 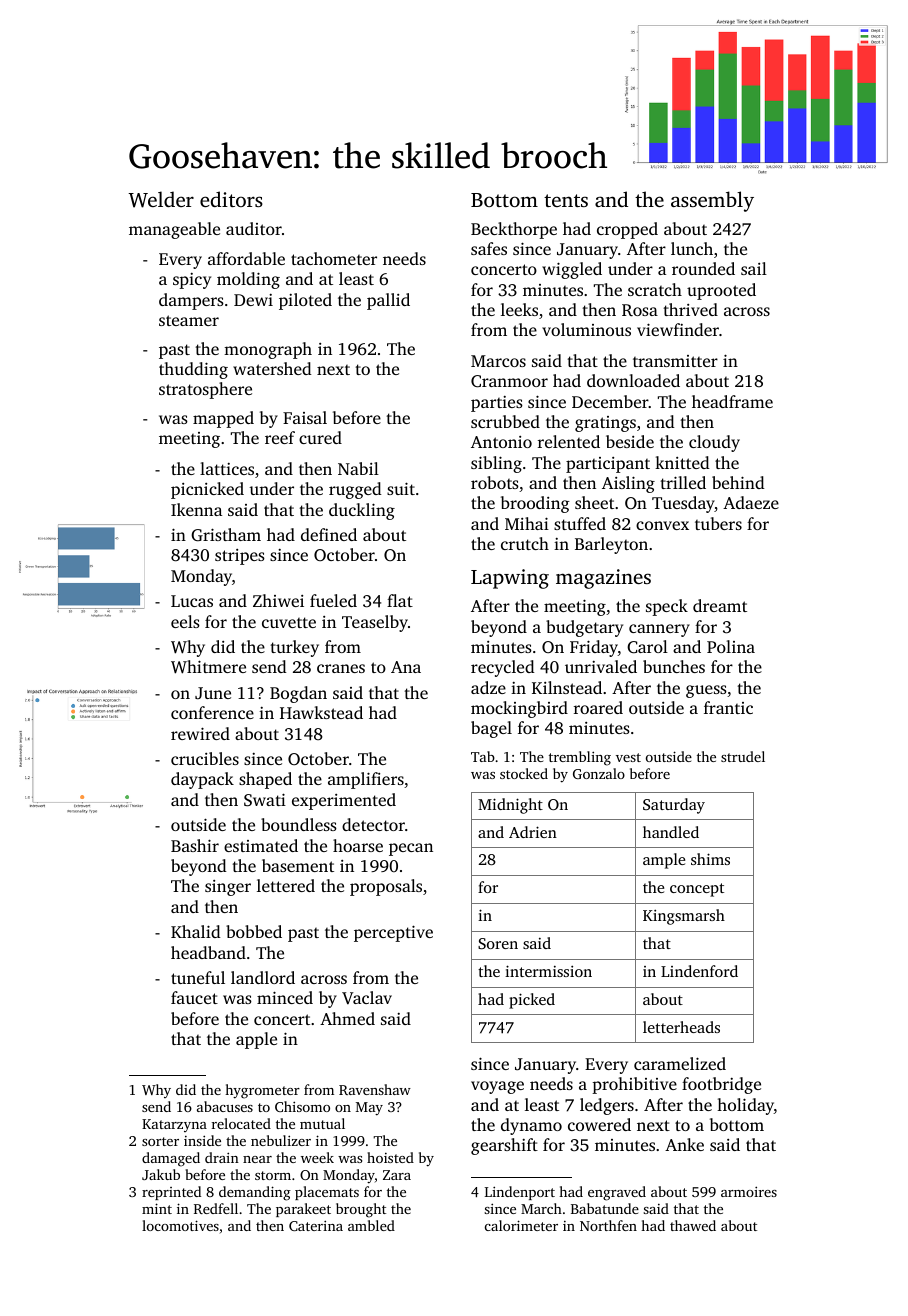 What do you see at coordinates (223, 419) in the screenshot?
I see `mapped` at bounding box center [223, 419].
